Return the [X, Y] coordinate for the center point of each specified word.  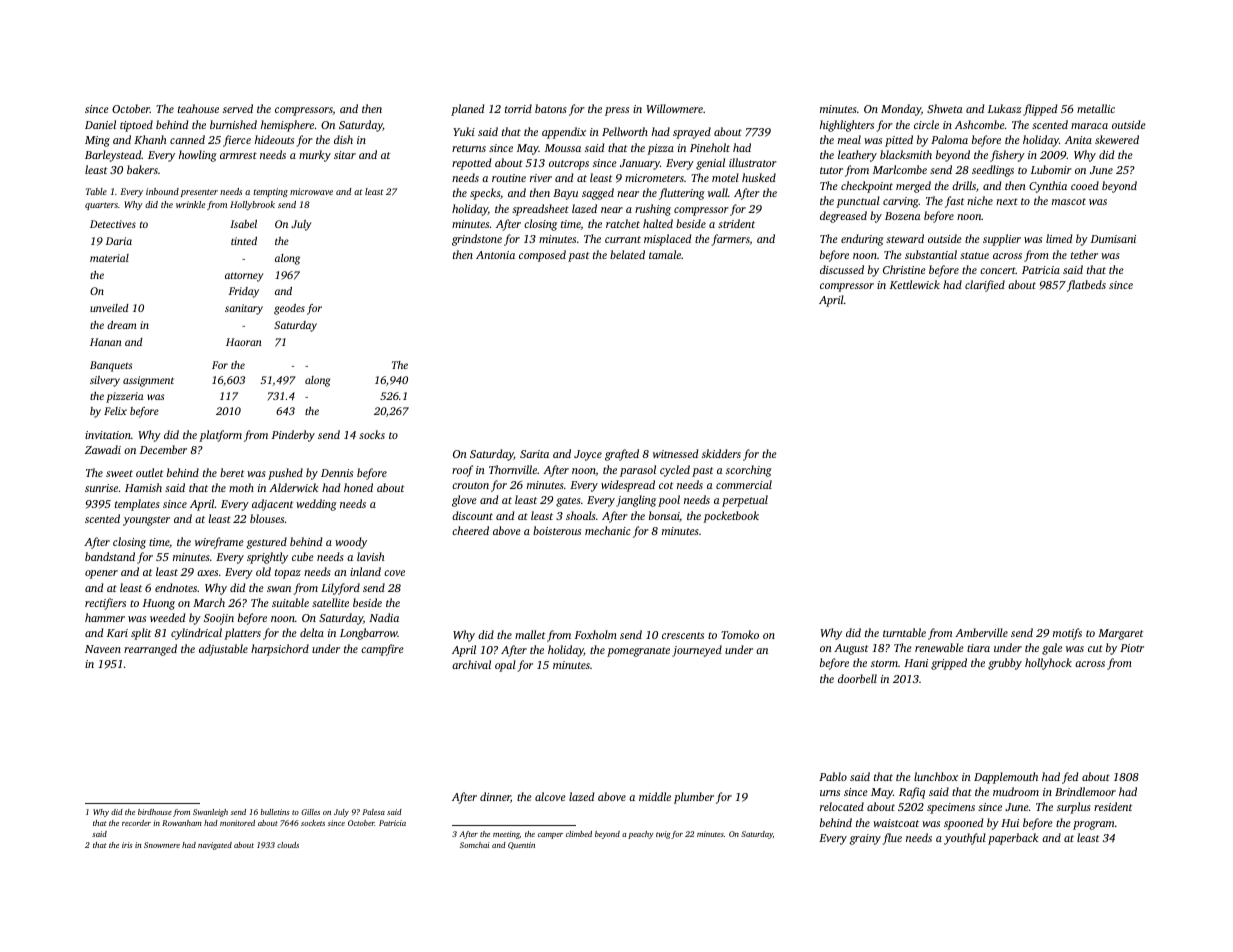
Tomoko [740, 634]
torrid [518, 108]
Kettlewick [915, 284]
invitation [108, 435]
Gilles [310, 812]
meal [849, 139]
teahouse [198, 108]
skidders [721, 453]
